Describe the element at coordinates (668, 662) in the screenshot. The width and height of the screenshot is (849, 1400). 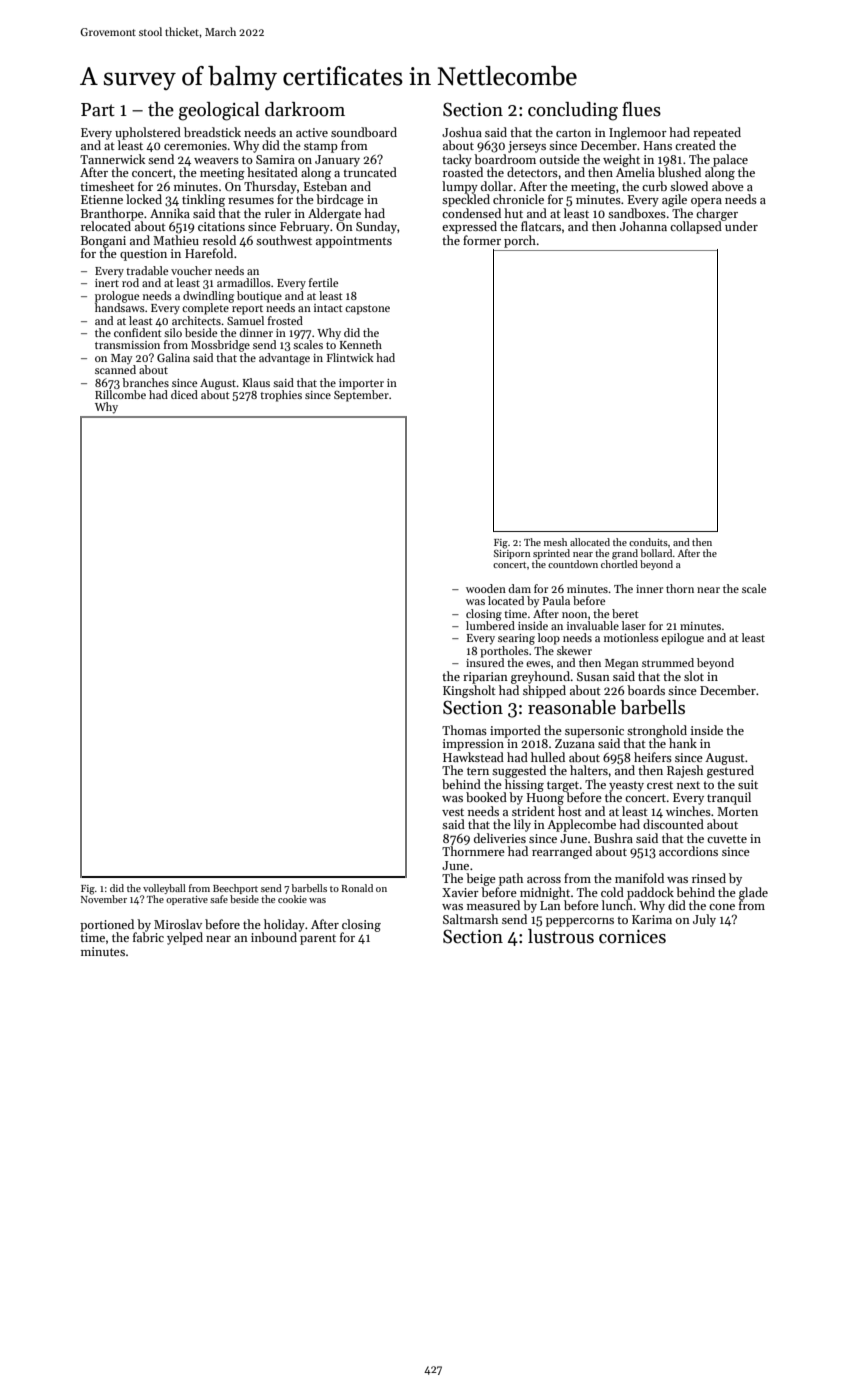
I see `strummed` at that location.
